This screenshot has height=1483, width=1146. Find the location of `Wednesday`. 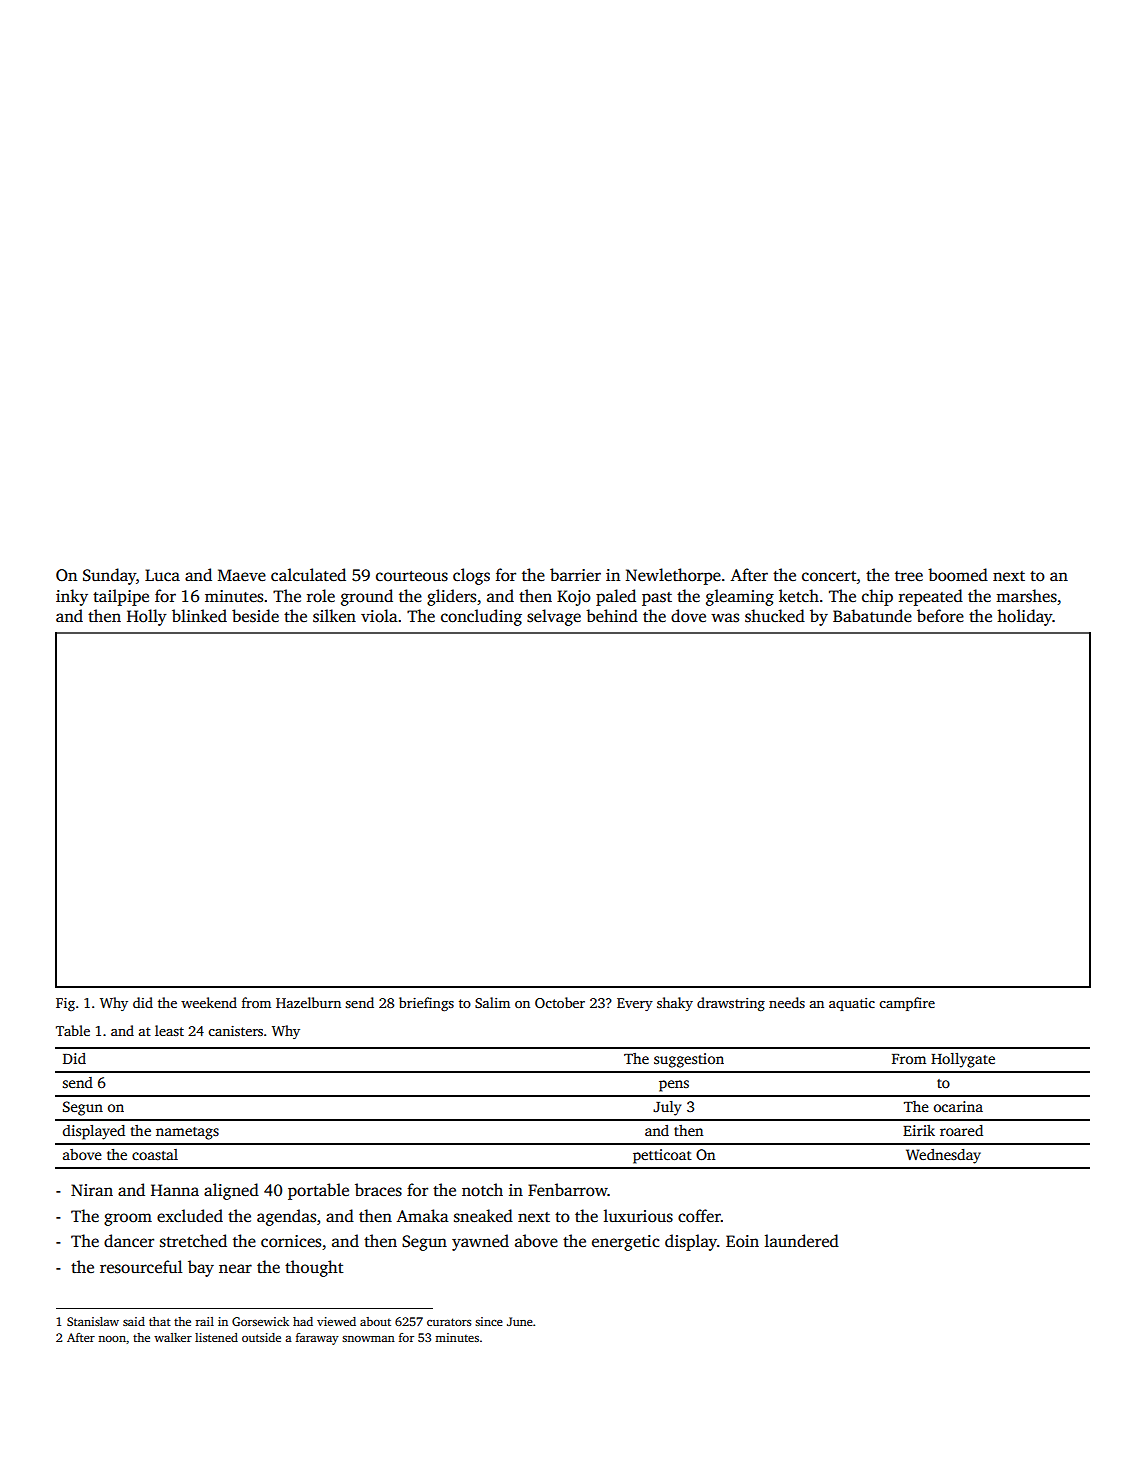

Wednesday is located at coordinates (943, 1156).
